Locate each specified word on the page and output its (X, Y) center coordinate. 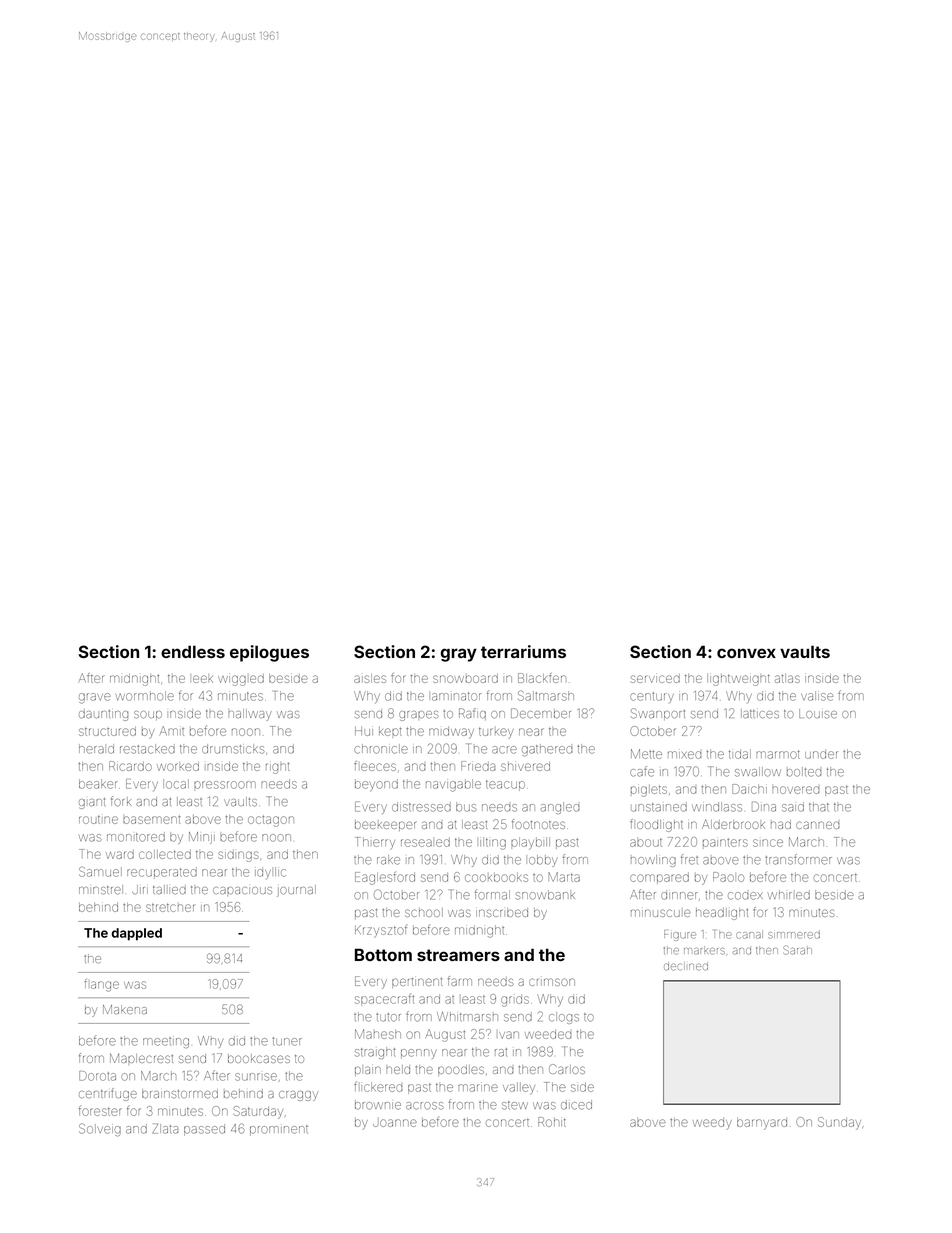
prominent (279, 1130)
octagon (271, 821)
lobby (543, 861)
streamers (458, 955)
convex (746, 653)
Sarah (797, 950)
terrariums (523, 651)
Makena (125, 1009)
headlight (722, 914)
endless (193, 651)
